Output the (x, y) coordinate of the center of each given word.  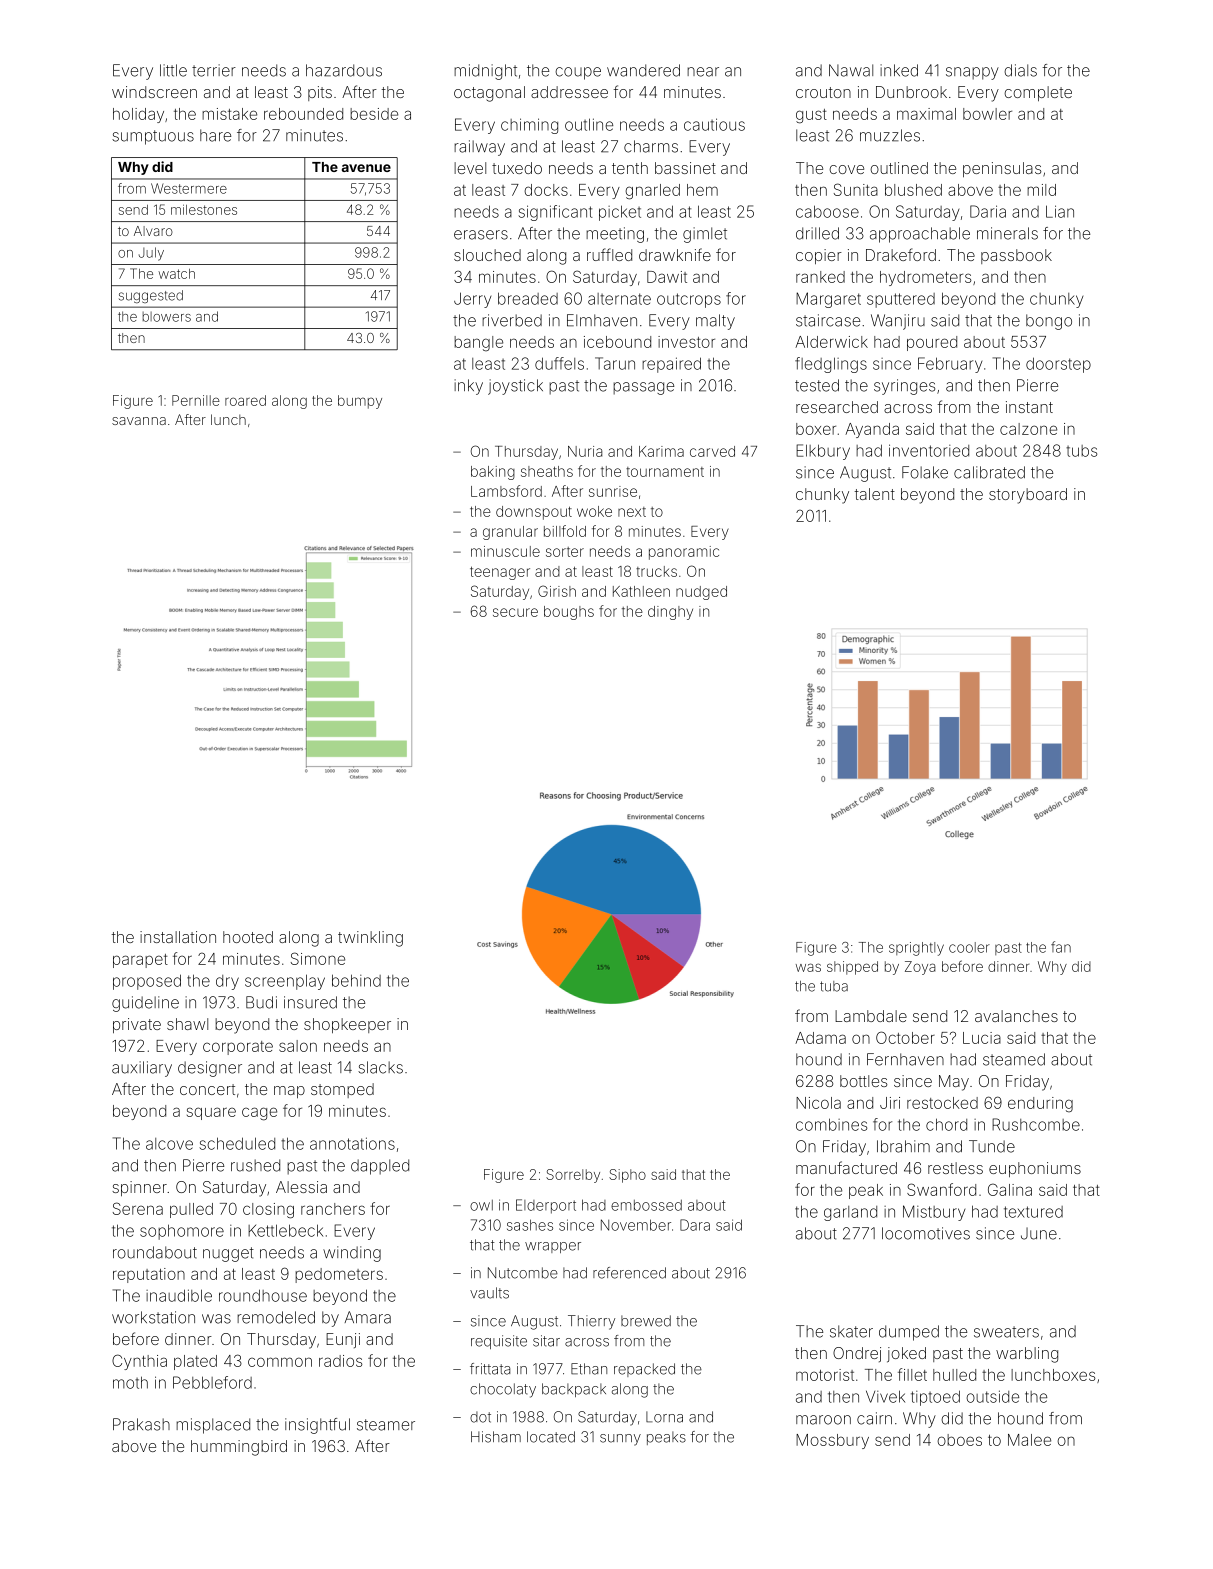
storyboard (1028, 496)
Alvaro (153, 231)
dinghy (670, 613)
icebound (617, 342)
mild (1041, 190)
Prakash (141, 1424)
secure (515, 612)
